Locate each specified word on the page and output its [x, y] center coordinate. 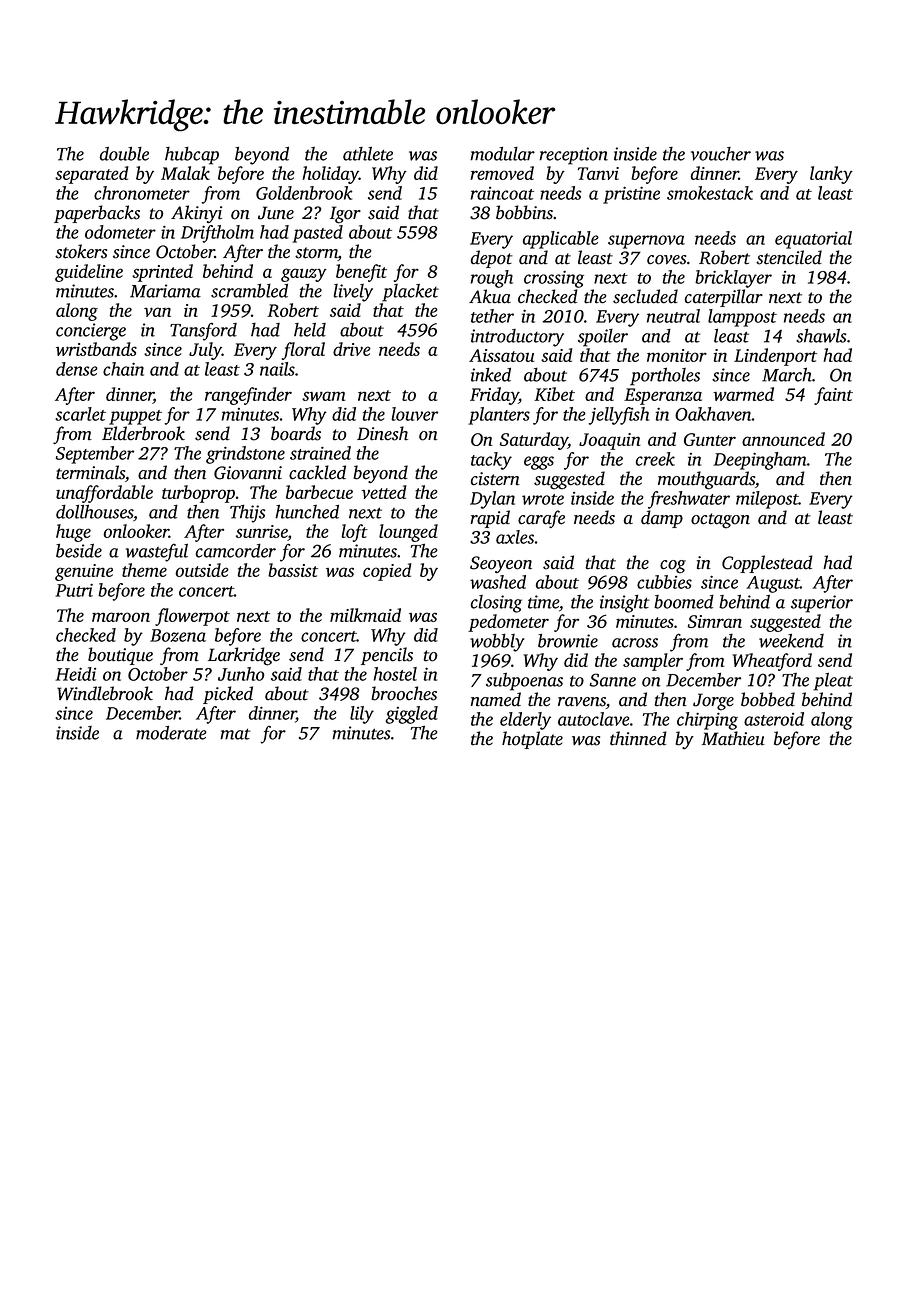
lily [362, 715]
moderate [171, 733]
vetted [384, 492]
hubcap [192, 156]
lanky [831, 175]
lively [353, 293]
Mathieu [733, 738]
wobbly [497, 643]
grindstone [245, 455]
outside [202, 570]
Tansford [203, 331]
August [773, 584]
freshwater [689, 500]
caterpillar [724, 298]
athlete [368, 153]
